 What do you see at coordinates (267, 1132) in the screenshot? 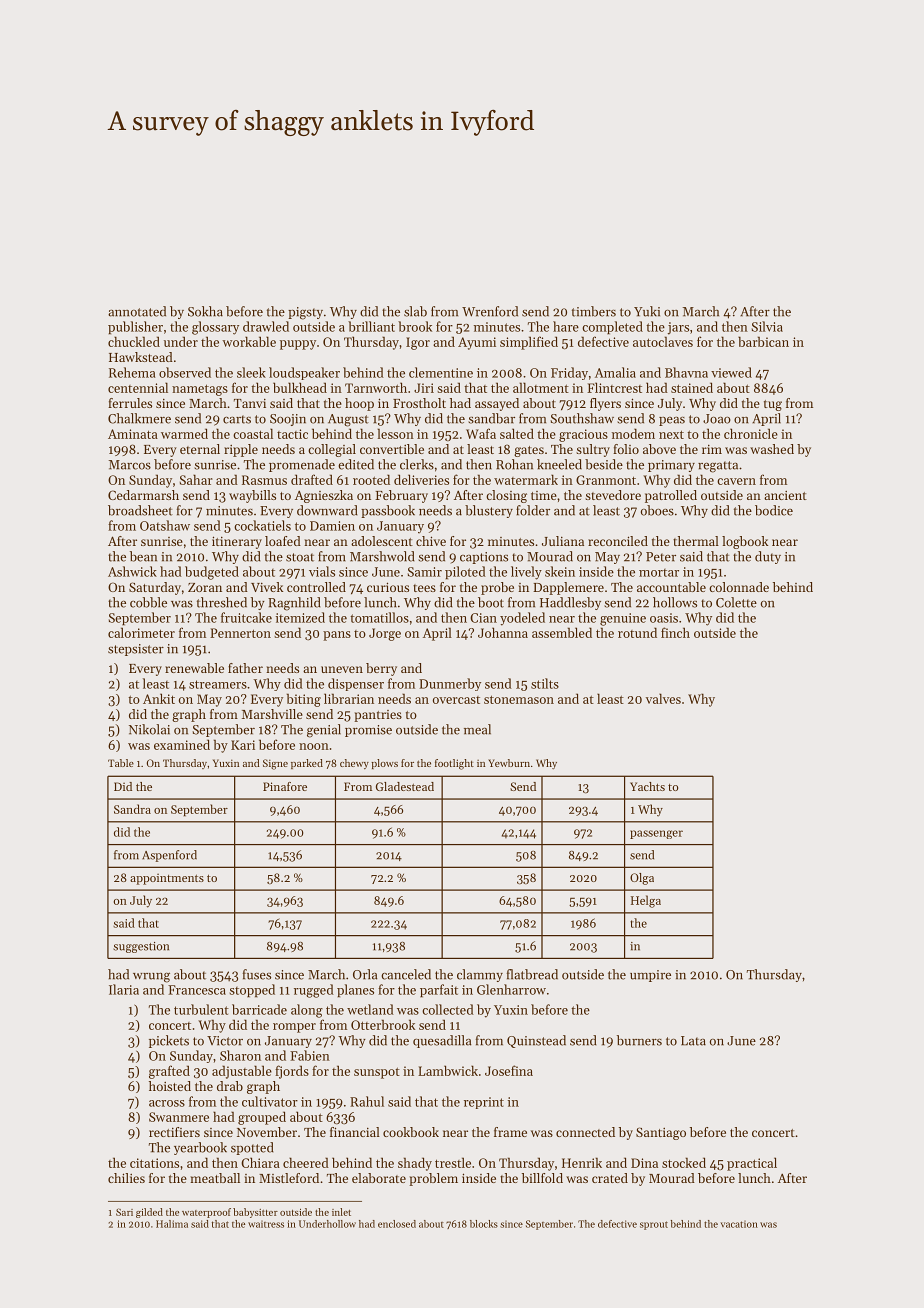
I see `November` at bounding box center [267, 1132].
